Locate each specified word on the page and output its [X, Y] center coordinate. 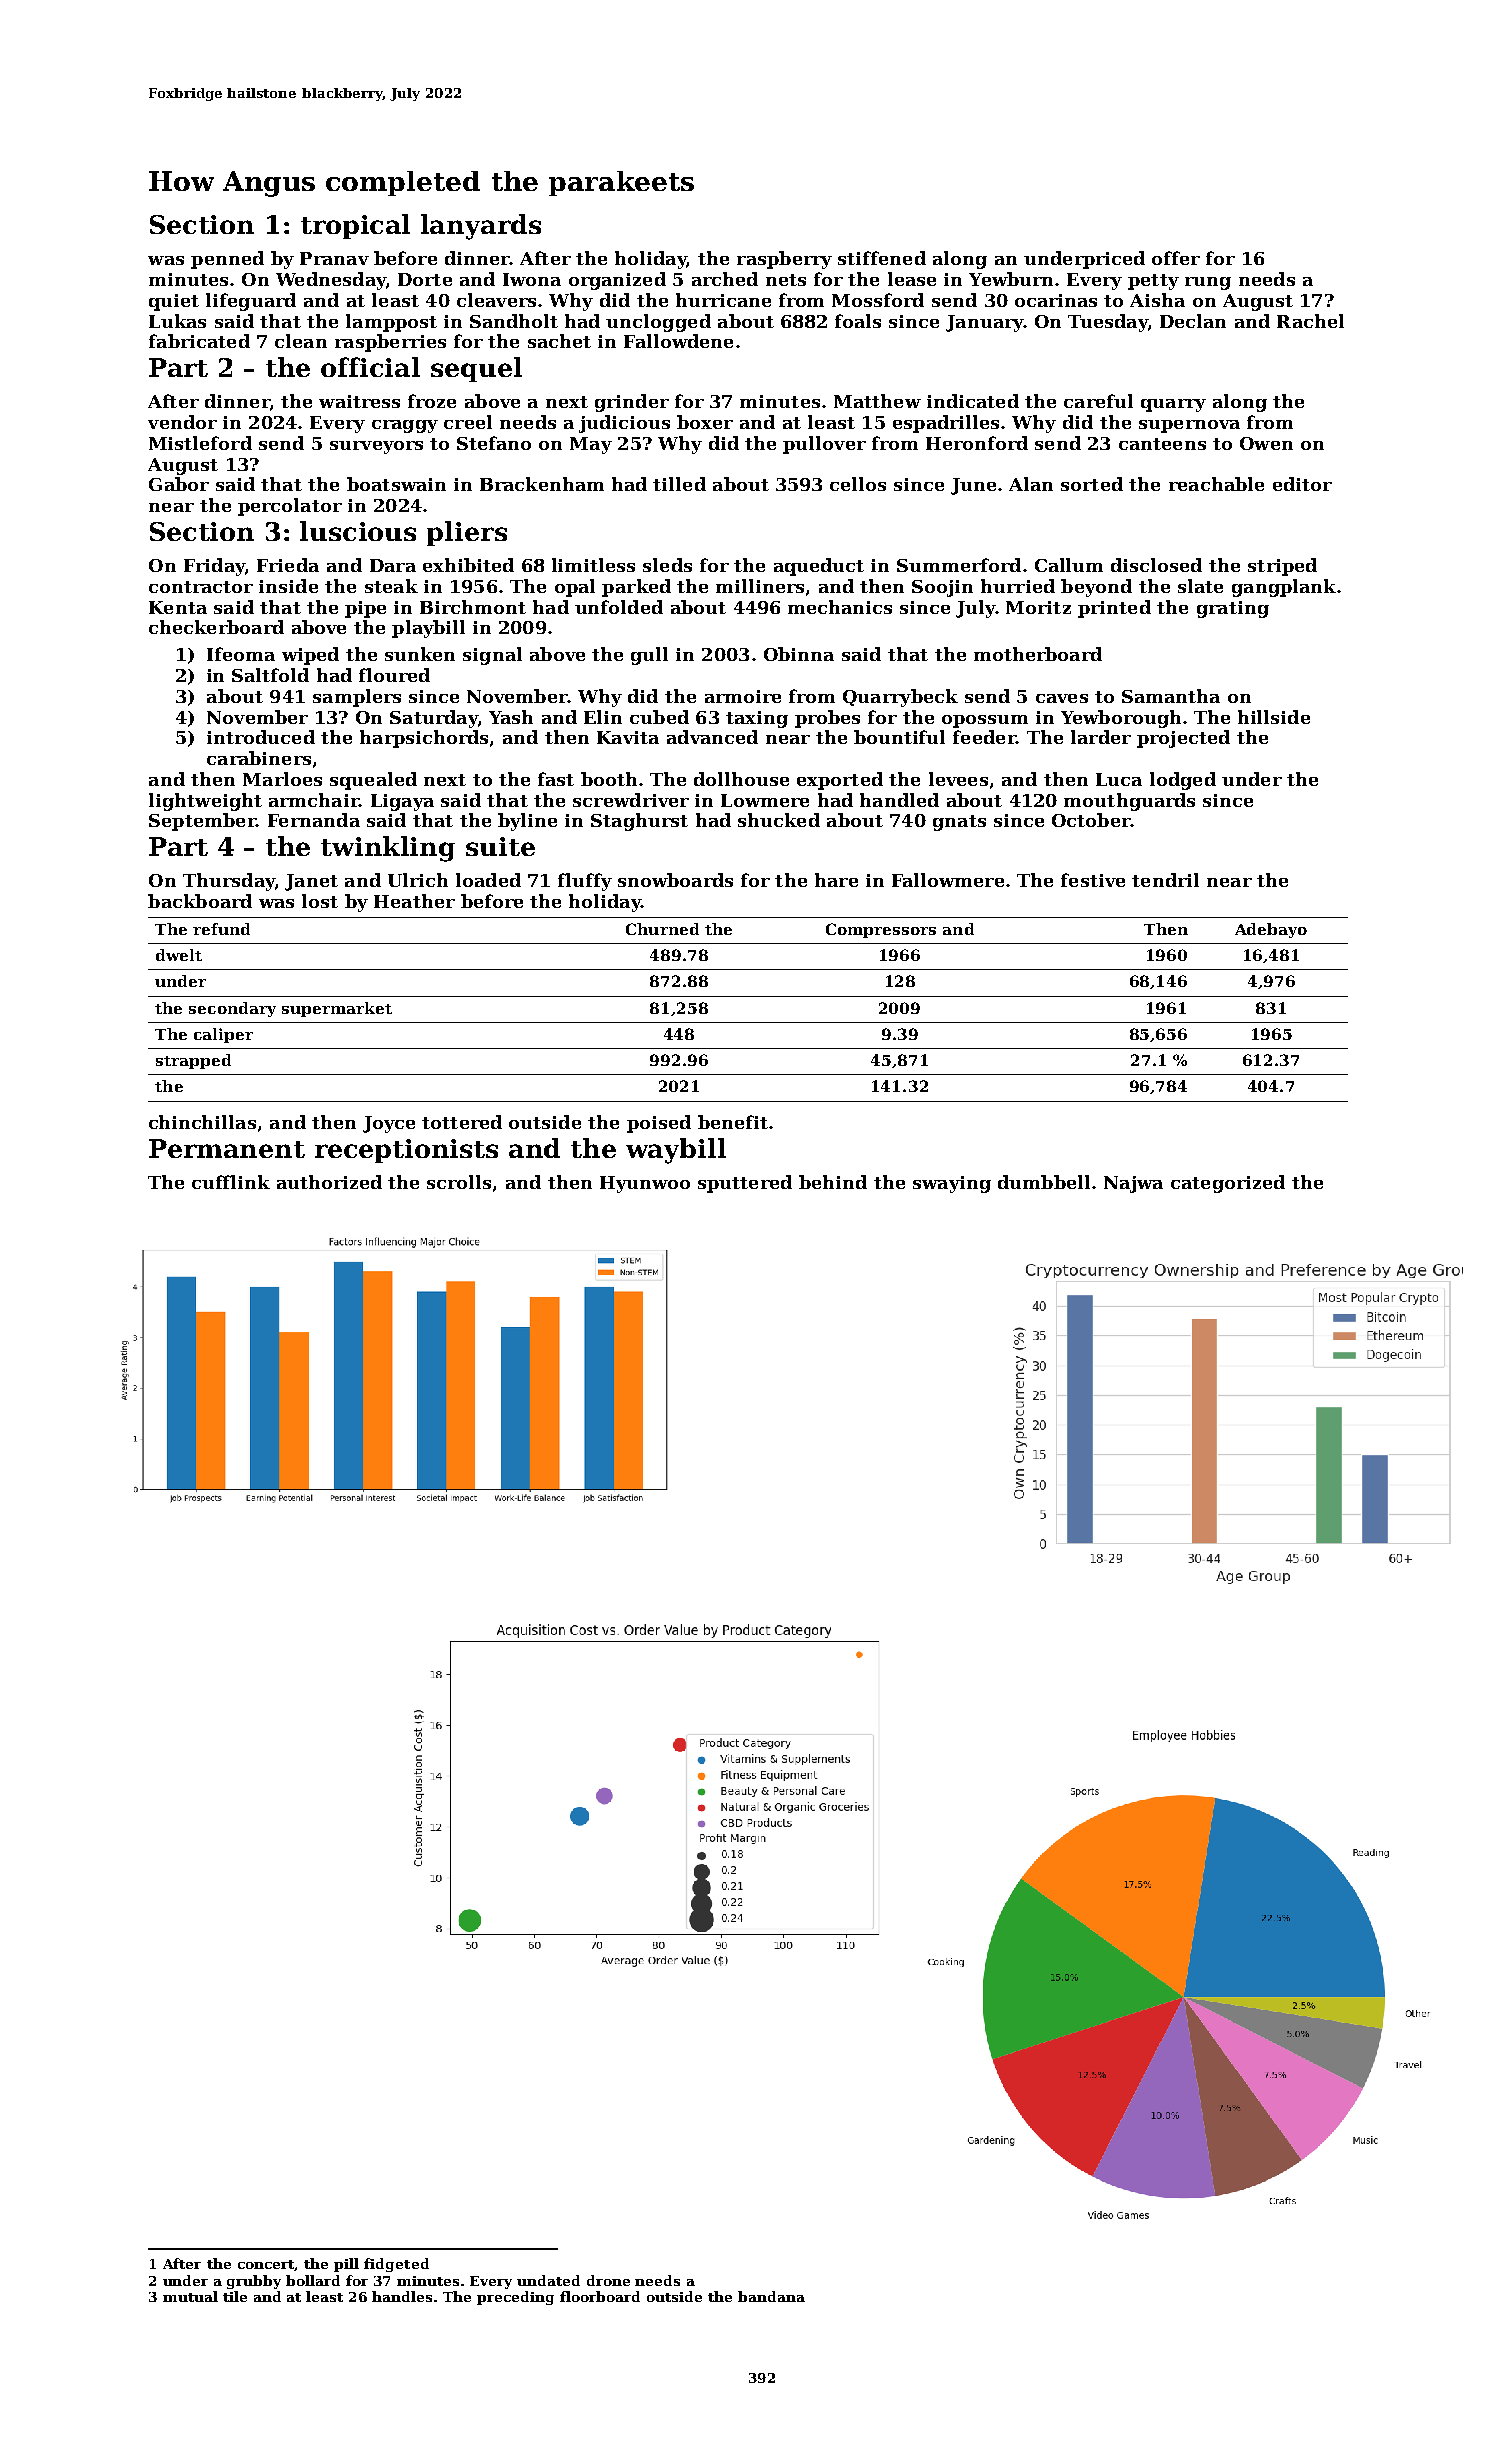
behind [833, 1182]
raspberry [784, 260]
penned [227, 260]
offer [1176, 258]
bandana [771, 2296]
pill [346, 2265]
